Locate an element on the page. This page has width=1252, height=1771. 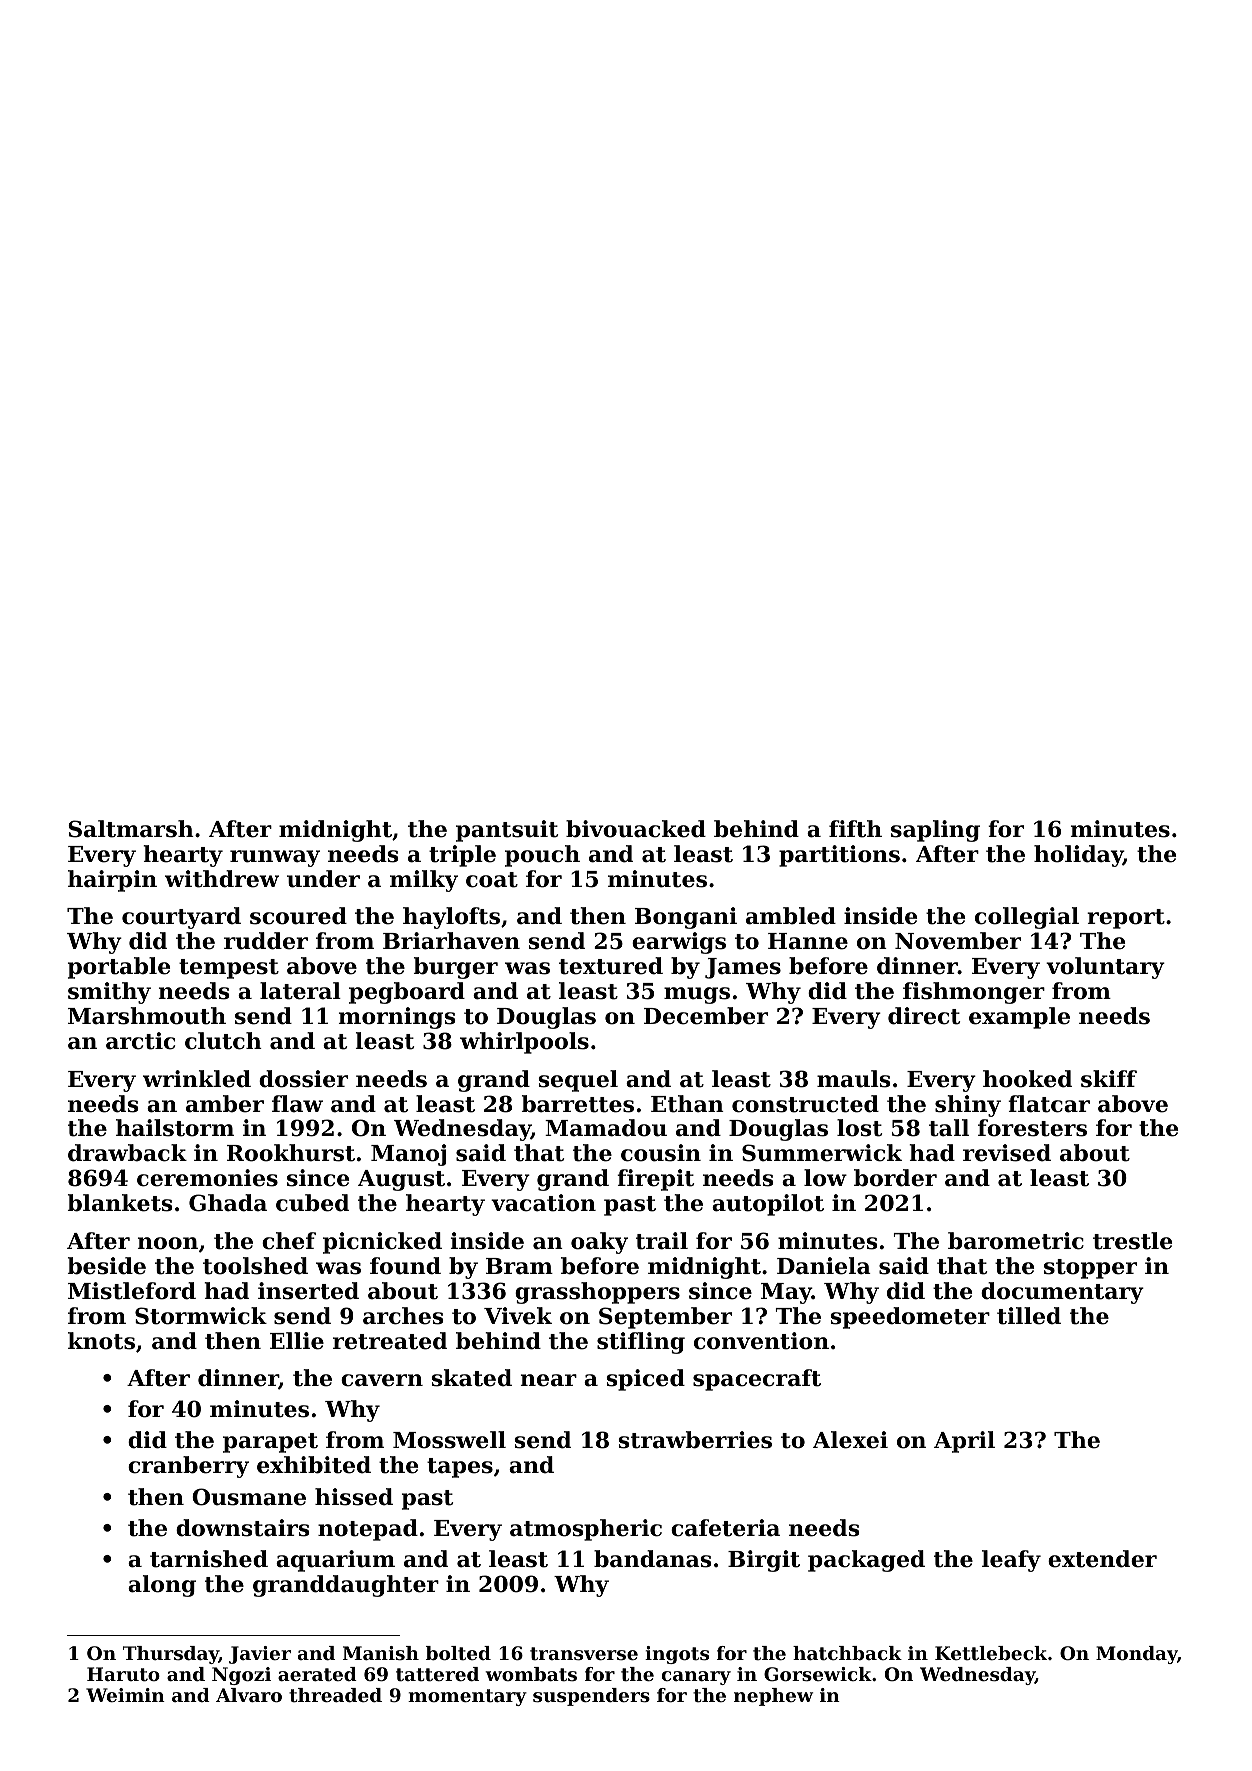
Alvaro is located at coordinates (249, 1695).
